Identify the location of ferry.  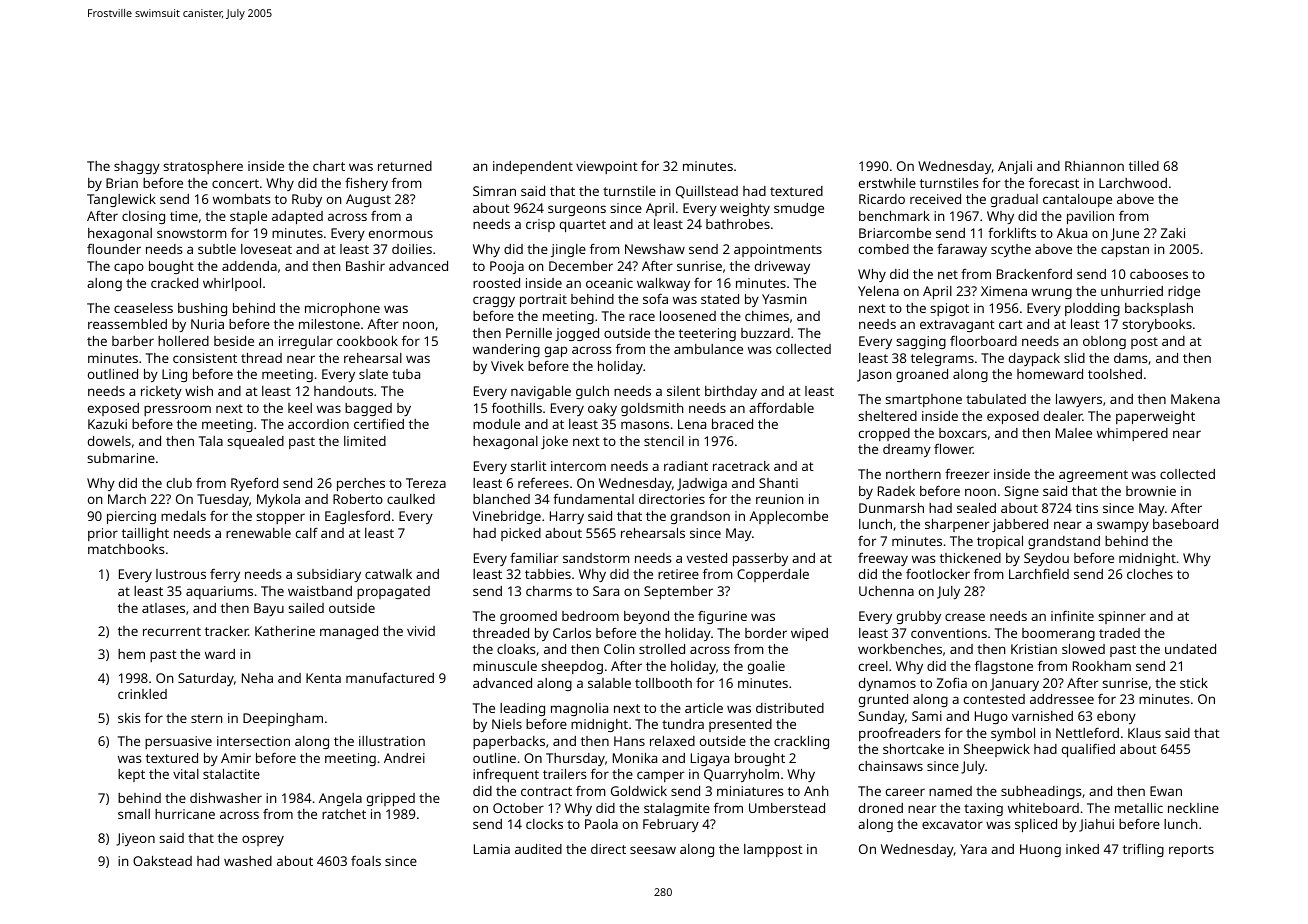
(225, 575).
